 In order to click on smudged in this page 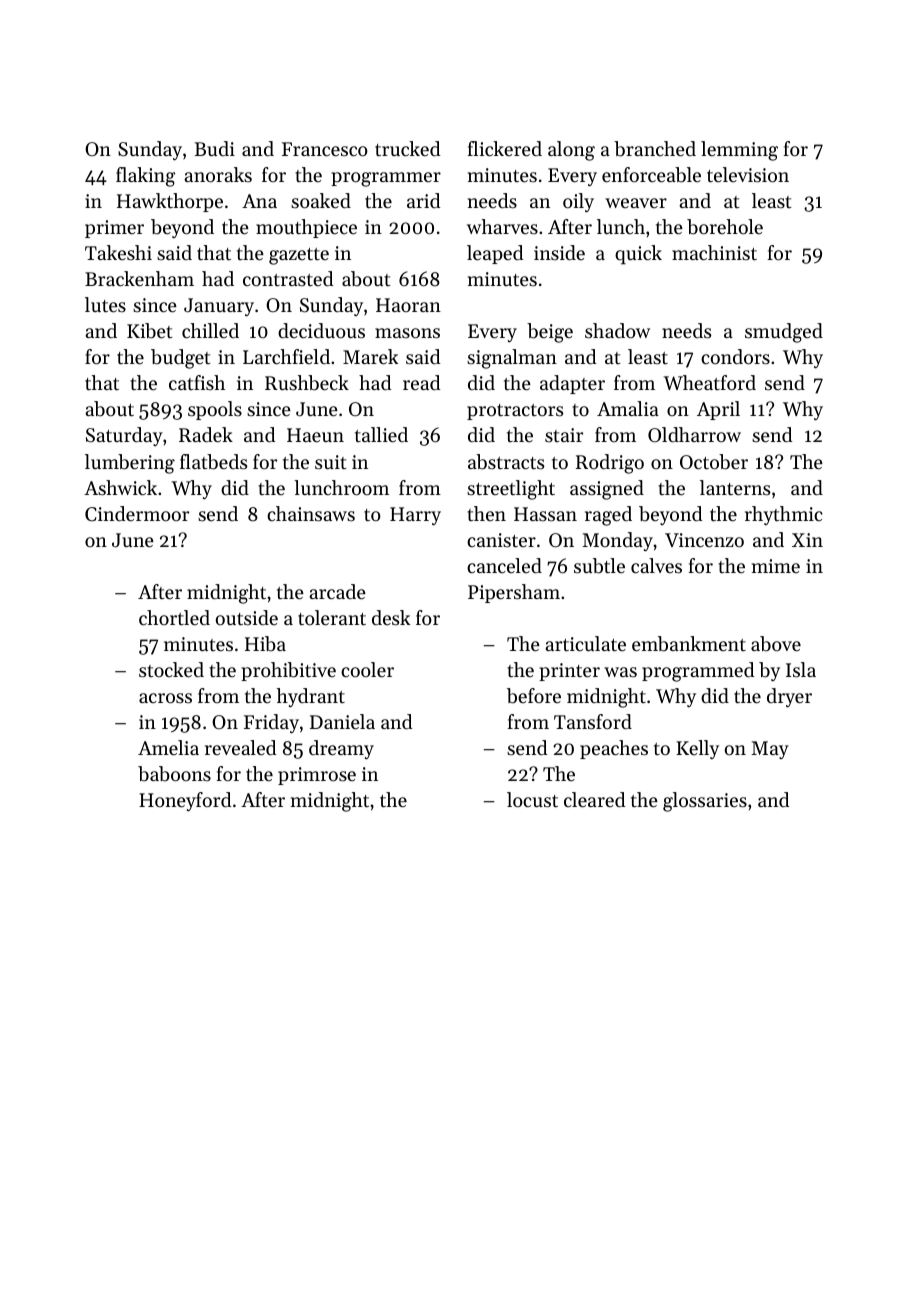, I will do `click(784, 333)`.
